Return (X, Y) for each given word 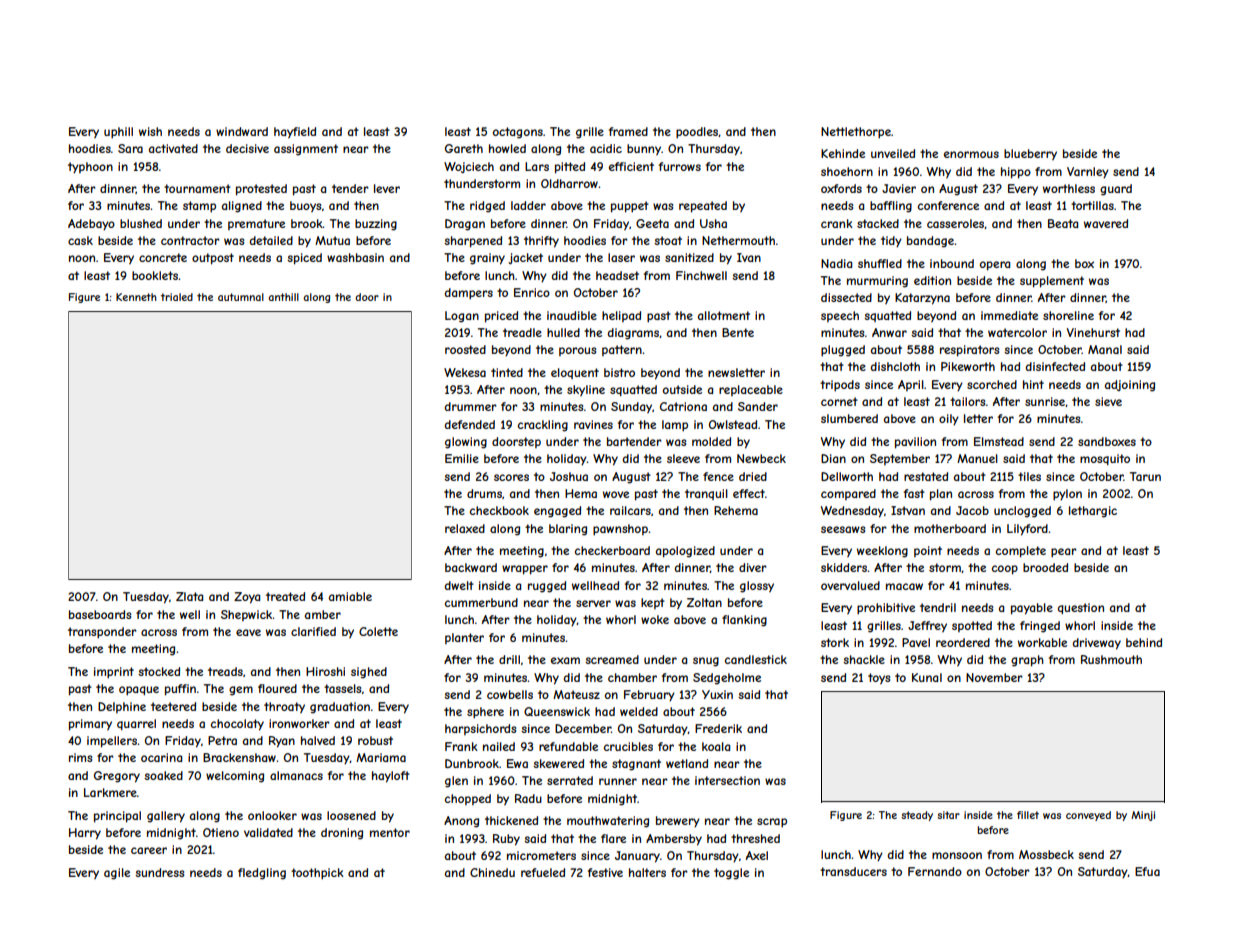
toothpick (317, 874)
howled (507, 148)
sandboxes (1107, 441)
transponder (102, 633)
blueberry (1030, 154)
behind (1144, 642)
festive (605, 872)
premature (256, 224)
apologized (685, 552)
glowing (466, 443)
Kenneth (136, 297)
